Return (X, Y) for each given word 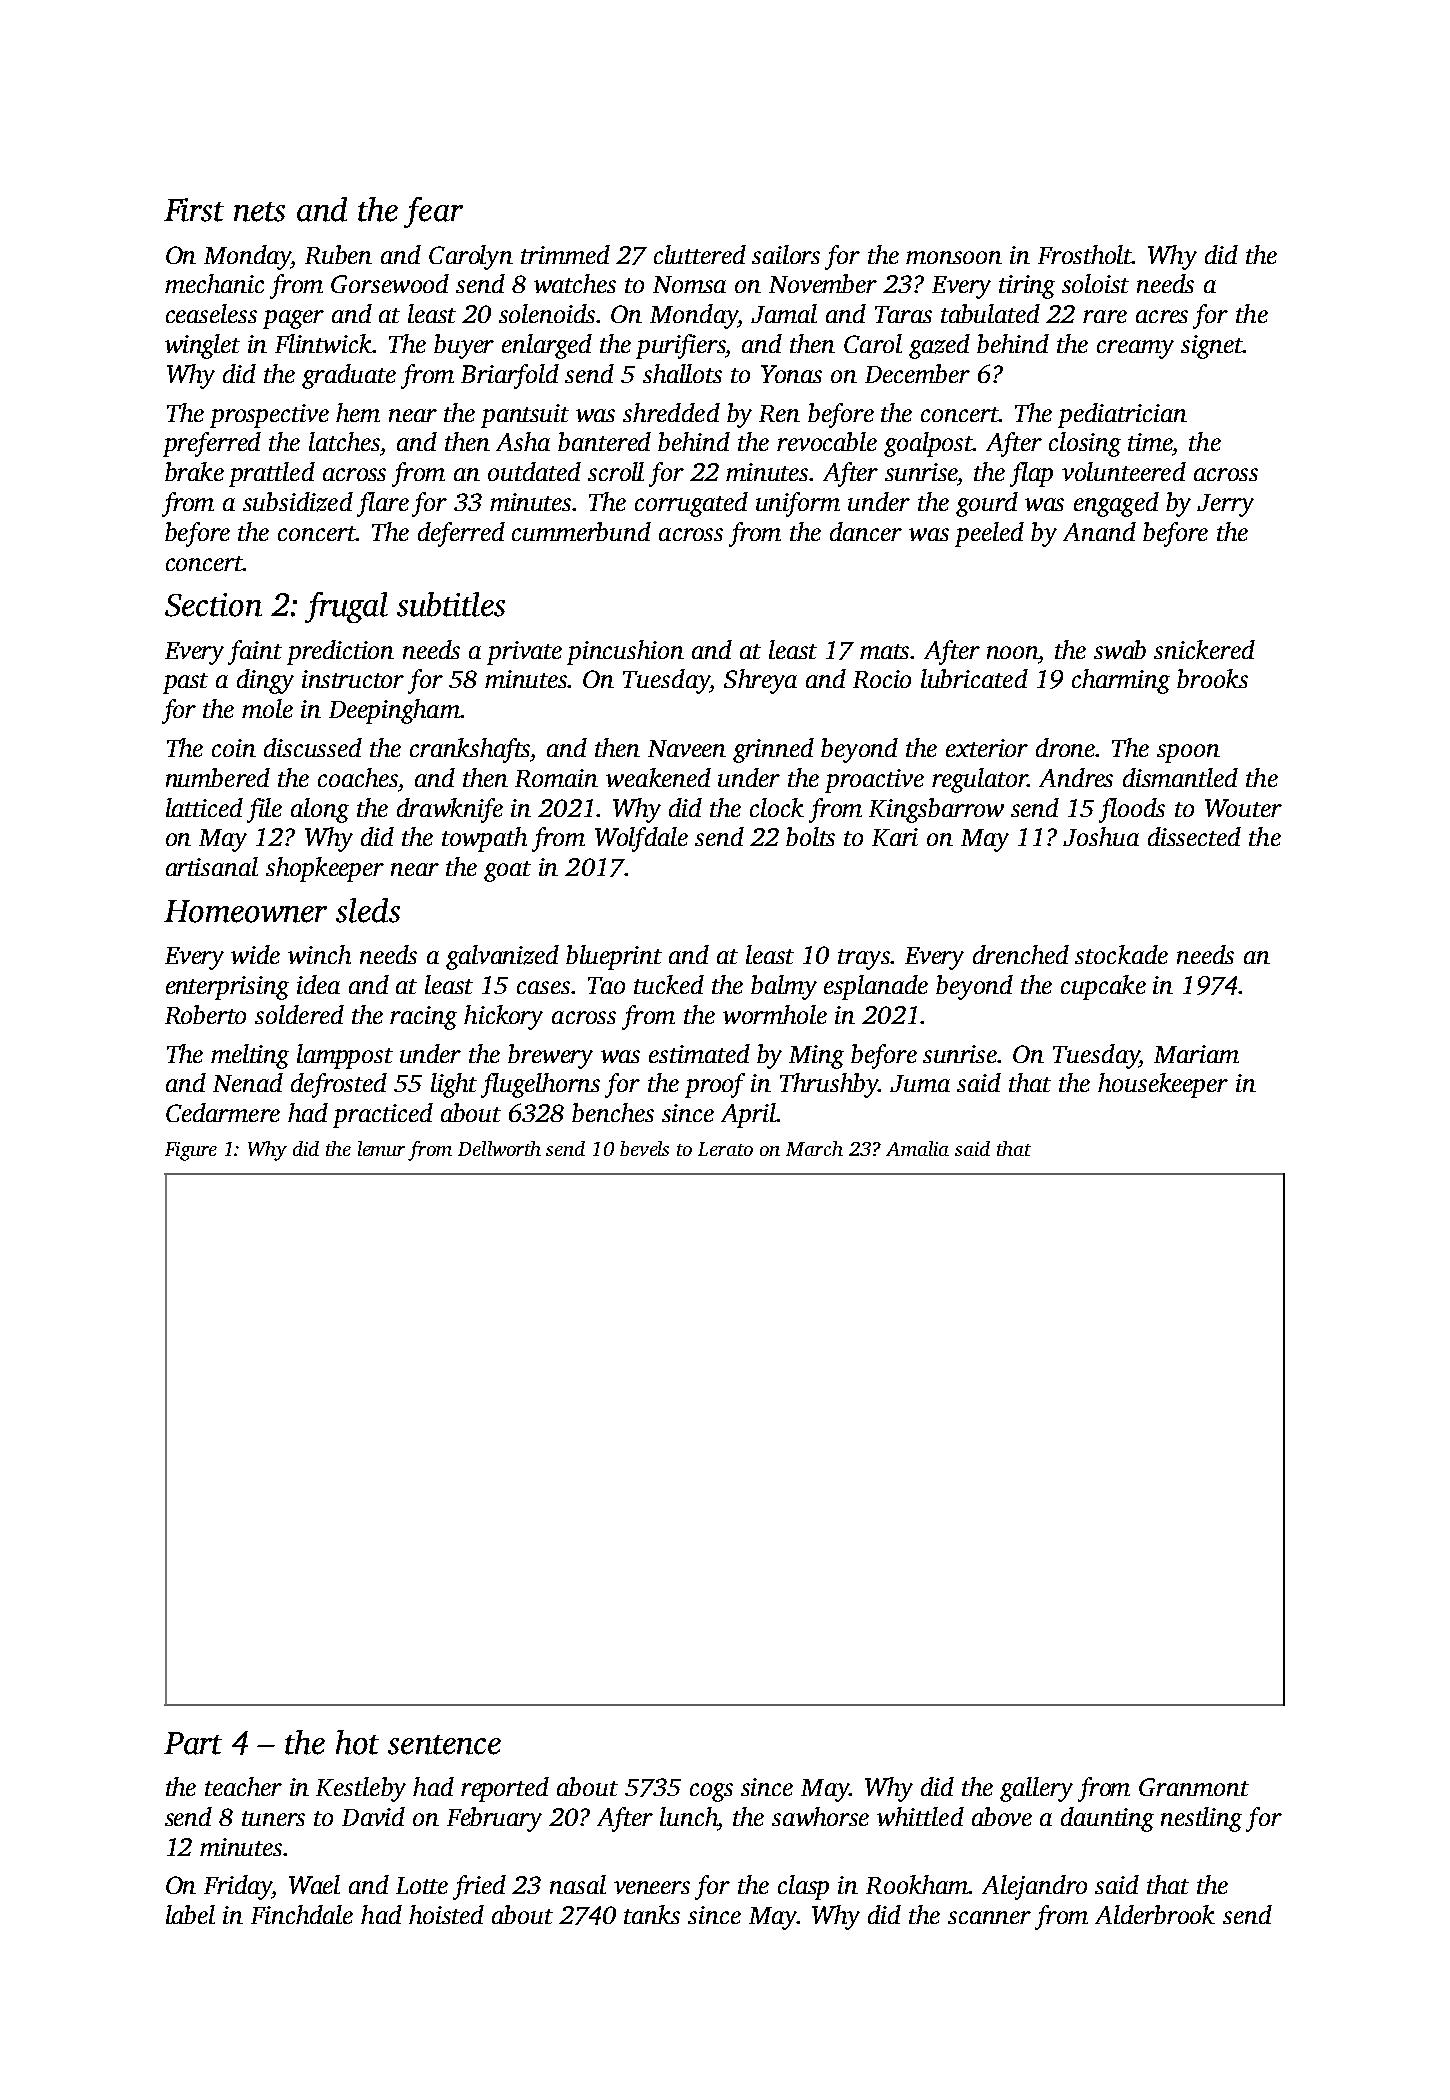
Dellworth (499, 1148)
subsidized (298, 502)
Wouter (1243, 808)
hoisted (446, 1914)
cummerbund (581, 531)
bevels (644, 1148)
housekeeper (1163, 1085)
